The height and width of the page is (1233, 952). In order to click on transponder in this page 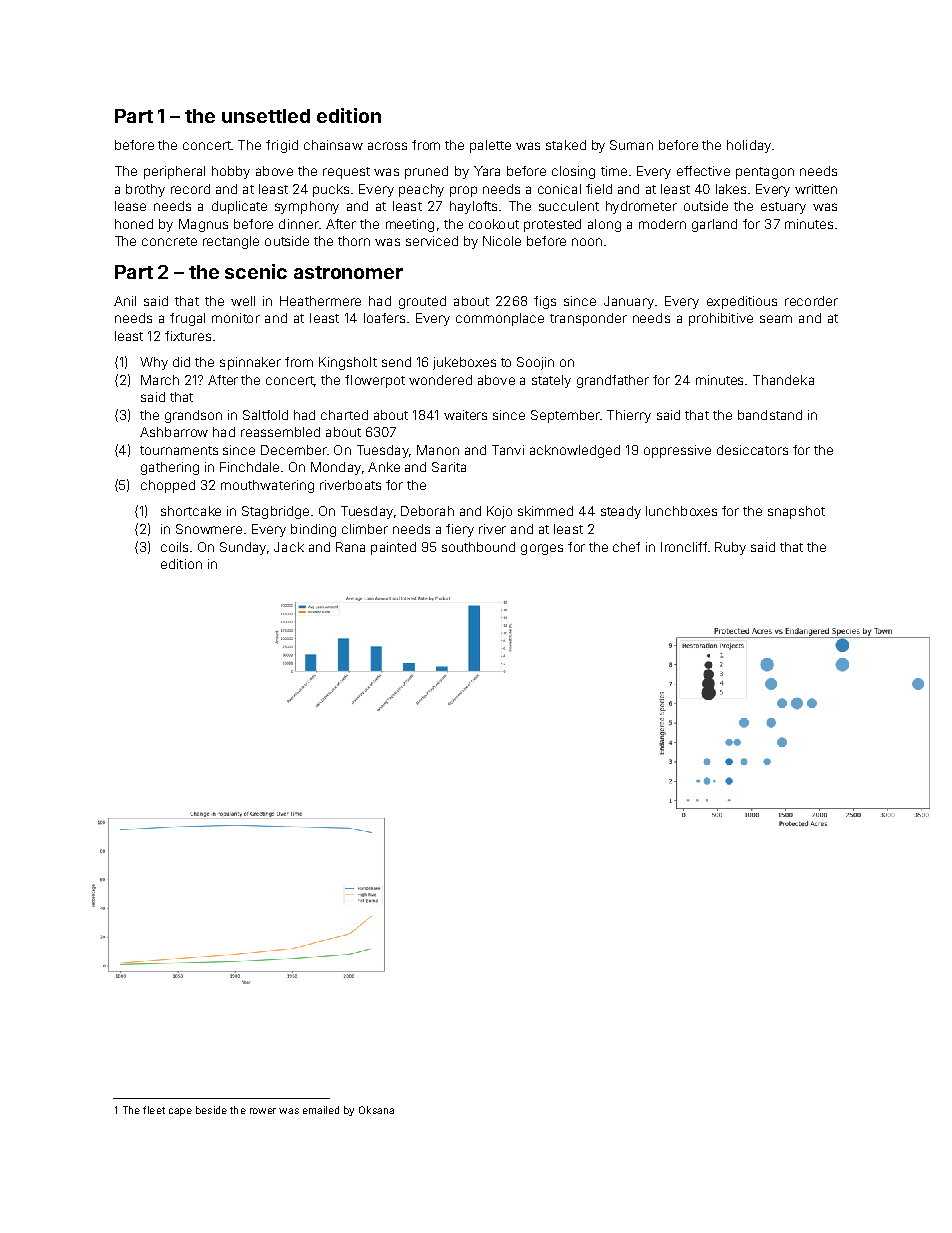, I will do `click(588, 319)`.
